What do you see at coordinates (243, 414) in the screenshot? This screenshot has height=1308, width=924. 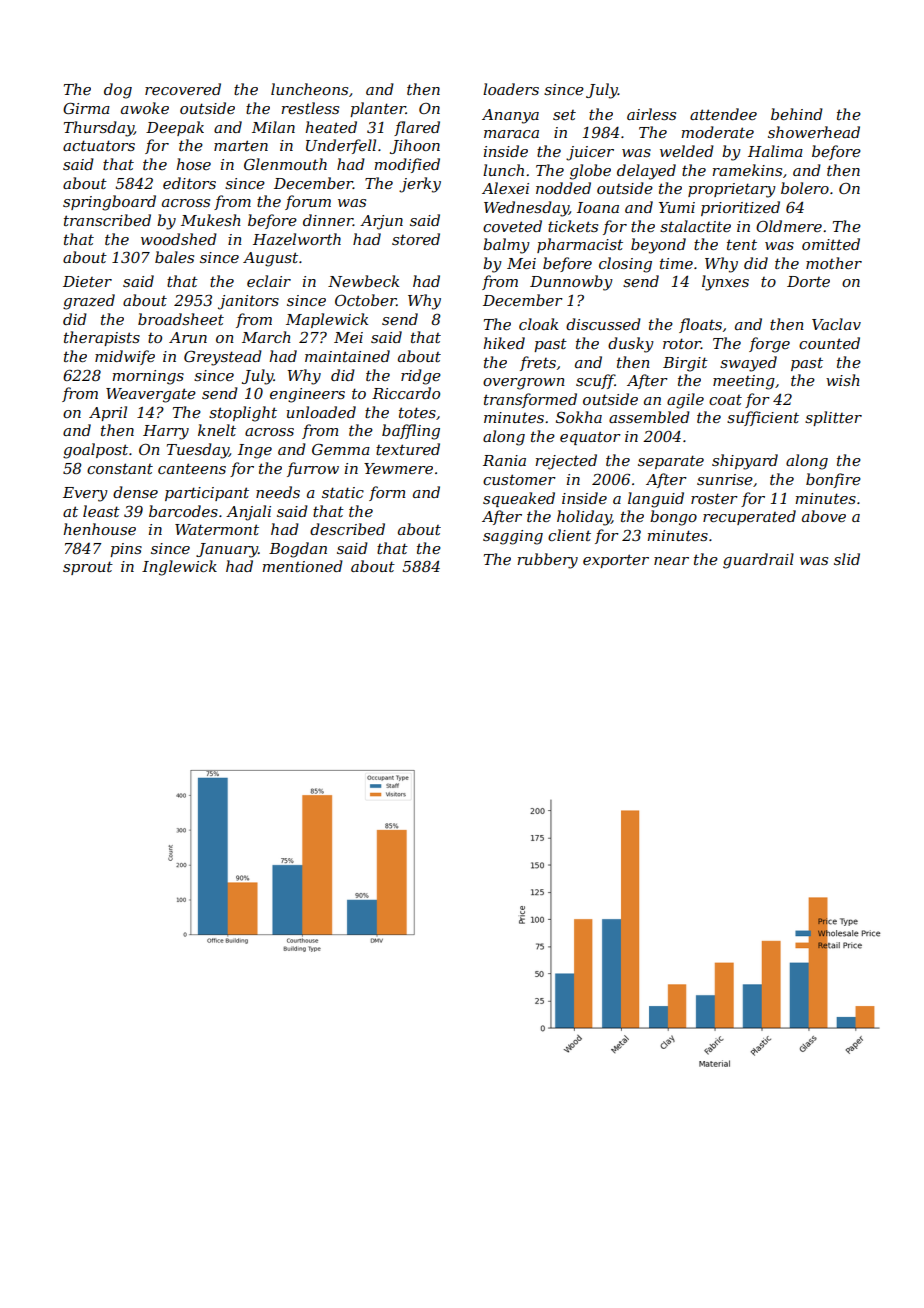 I see `stoplight` at bounding box center [243, 414].
